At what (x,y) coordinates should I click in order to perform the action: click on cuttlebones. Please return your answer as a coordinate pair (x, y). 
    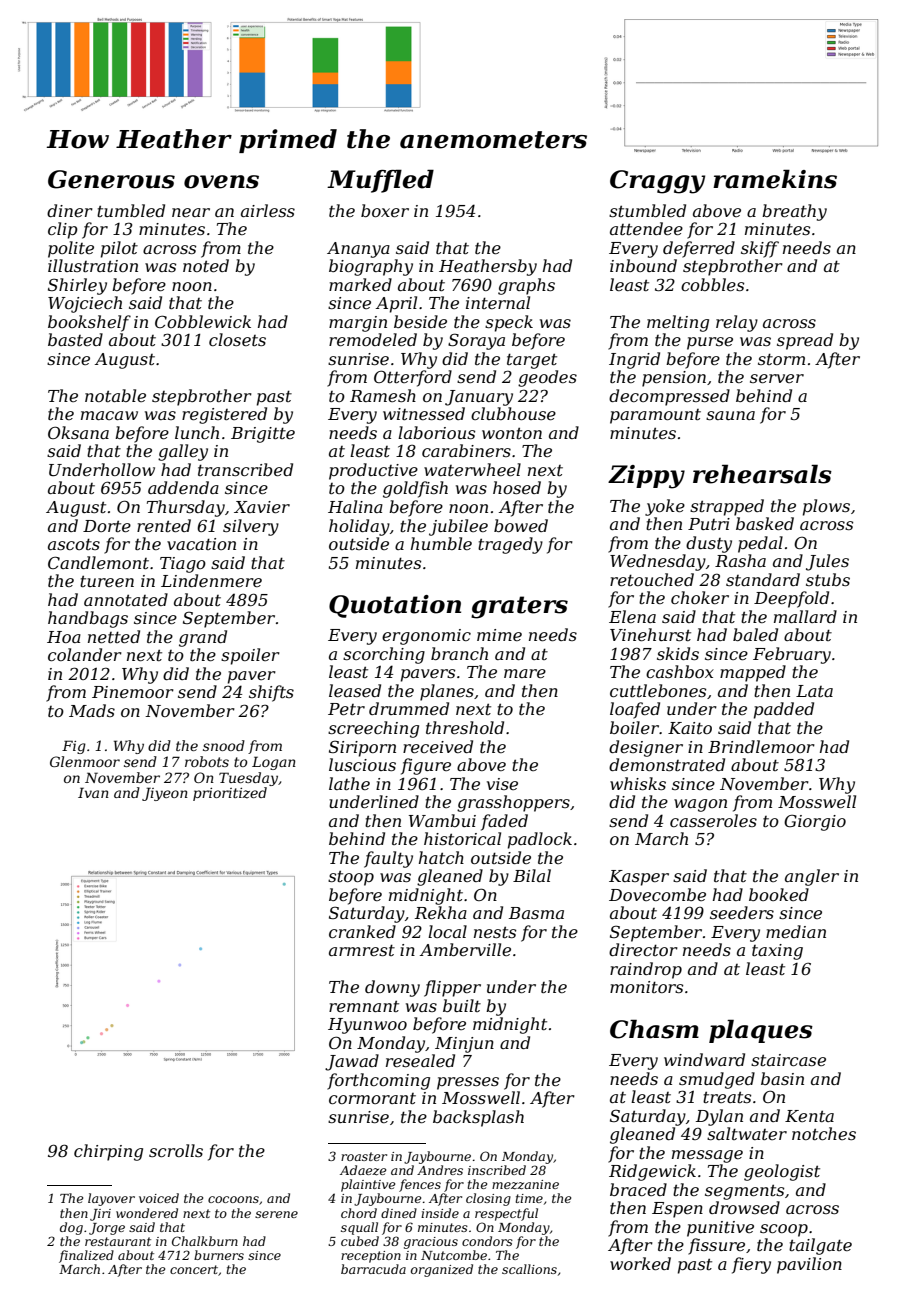
    Looking at the image, I should click on (658, 690).
